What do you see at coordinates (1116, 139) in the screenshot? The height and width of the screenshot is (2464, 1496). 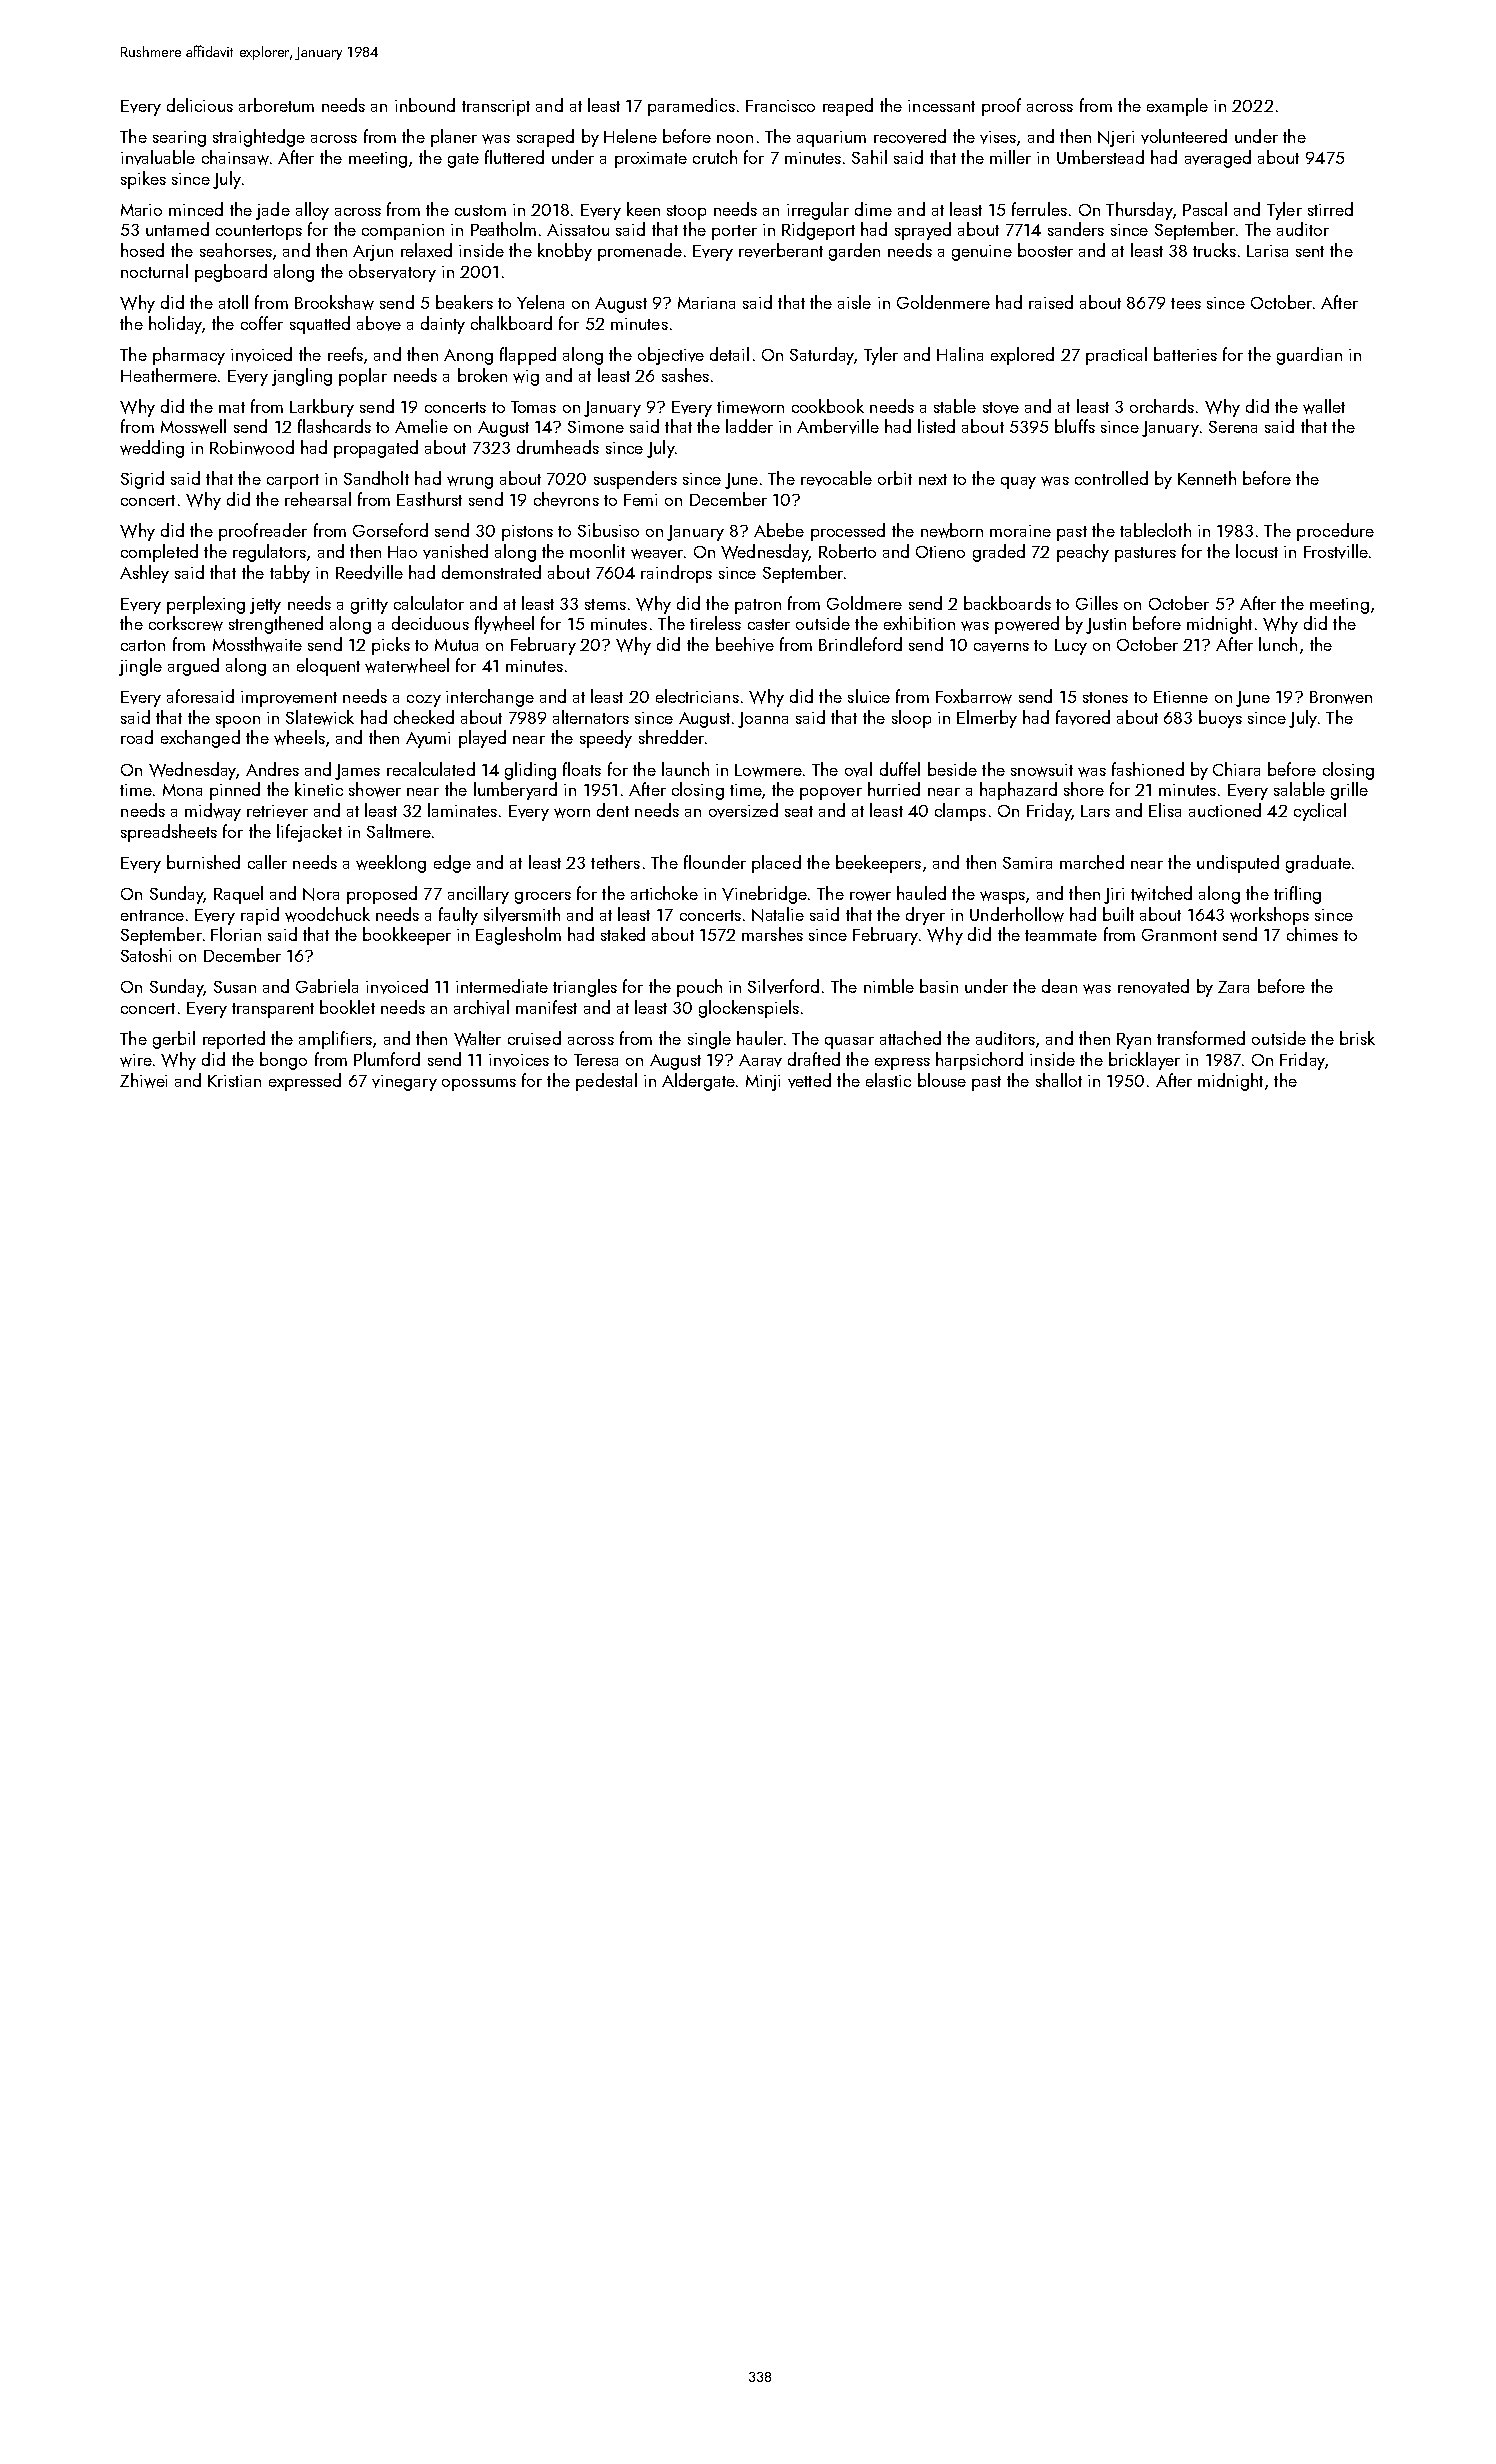 I see `Njeri` at bounding box center [1116, 139].
